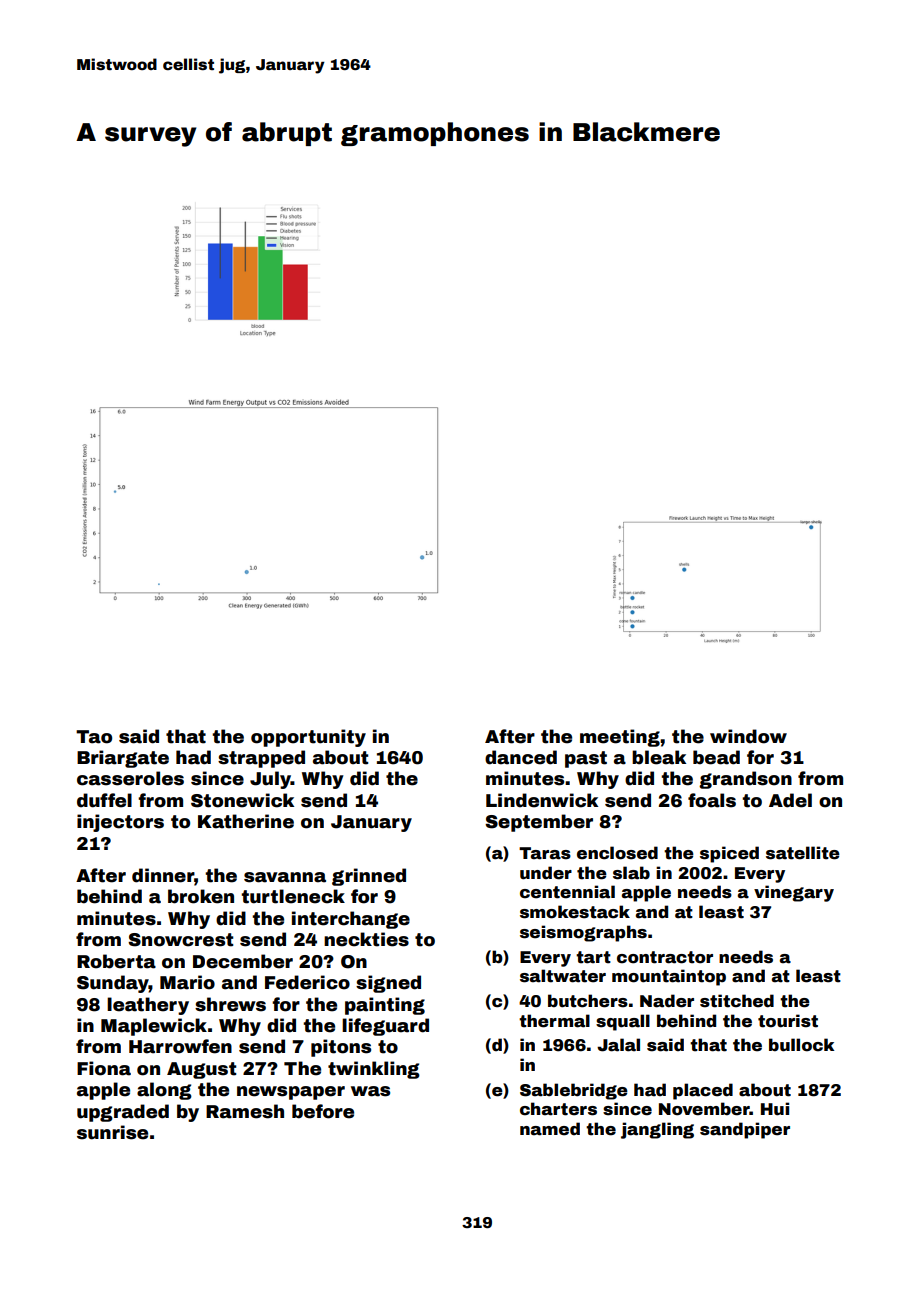 The width and height of the screenshot is (924, 1311). I want to click on jangling, so click(657, 1130).
